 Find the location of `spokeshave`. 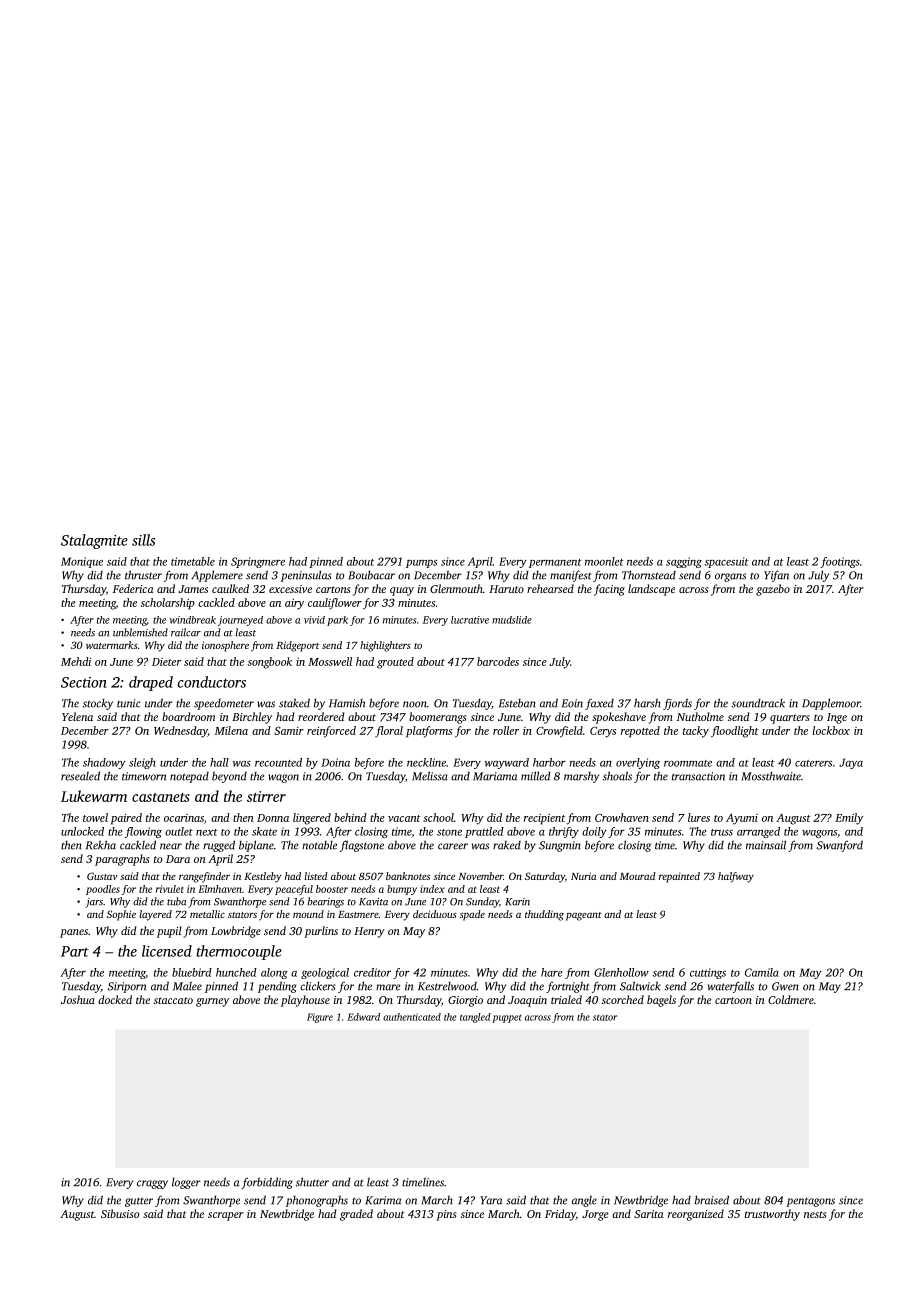

spokeshave is located at coordinates (619, 718).
